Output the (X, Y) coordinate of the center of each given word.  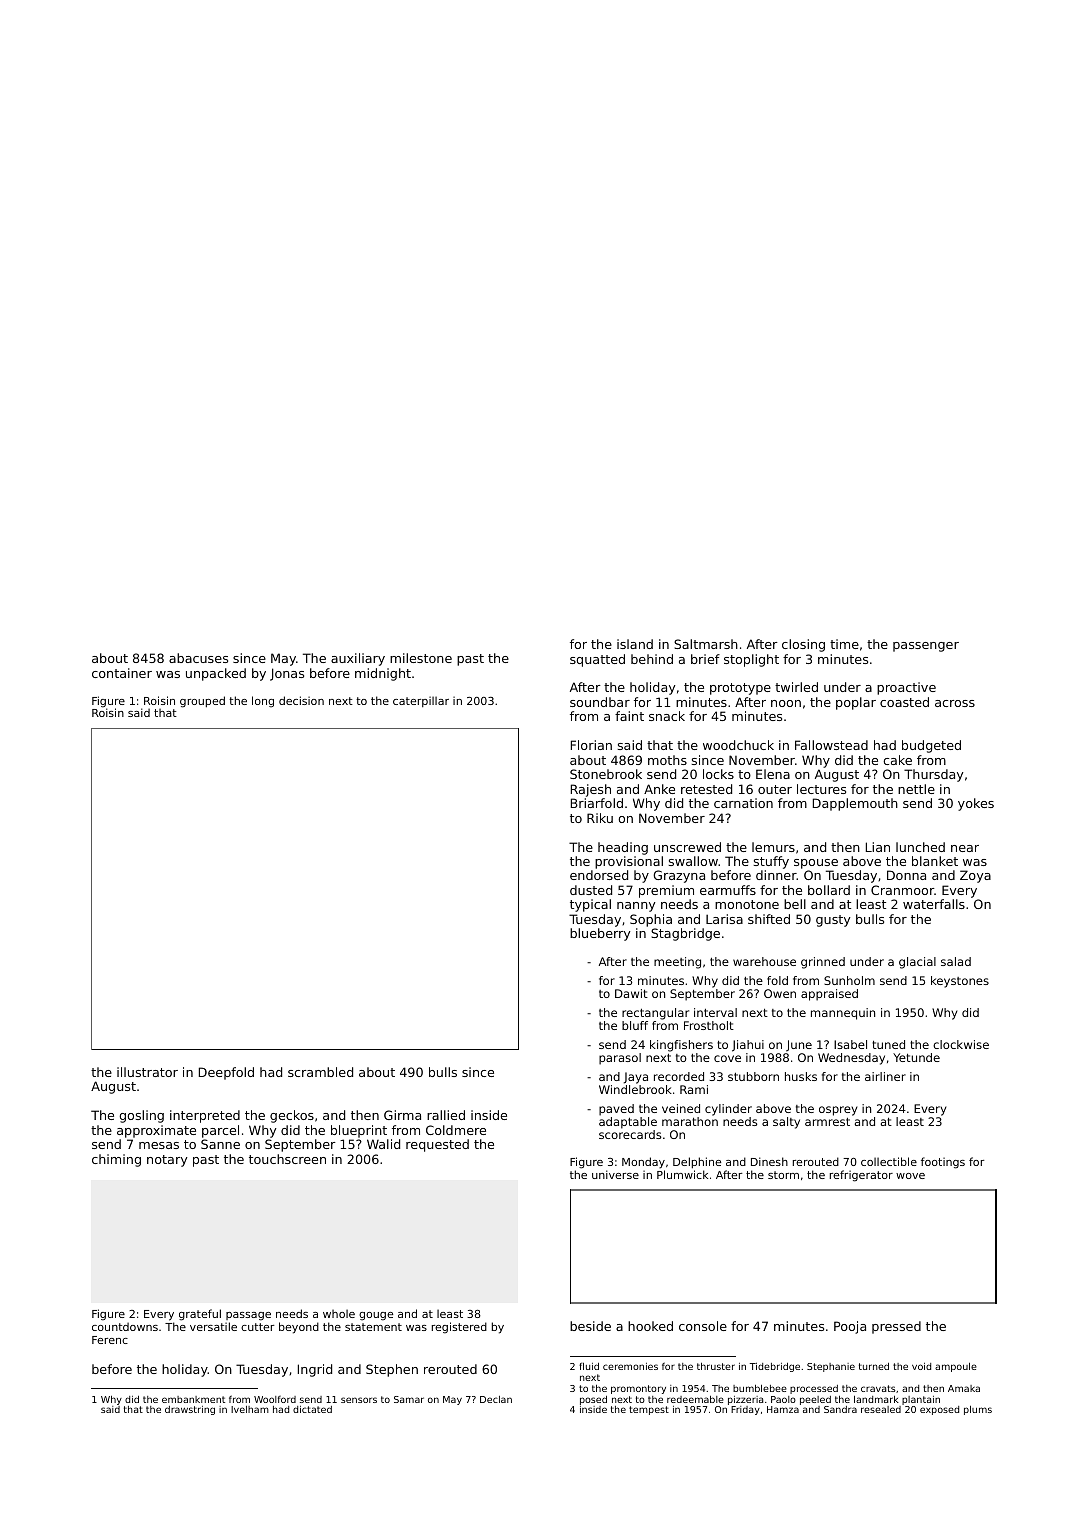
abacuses (198, 658)
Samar (409, 1399)
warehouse (764, 961)
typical (590, 905)
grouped (202, 702)
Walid (383, 1144)
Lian (878, 847)
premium (666, 891)
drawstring (190, 1410)
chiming (116, 1160)
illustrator (147, 1072)
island (635, 644)
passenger (926, 647)
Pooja (850, 1327)
